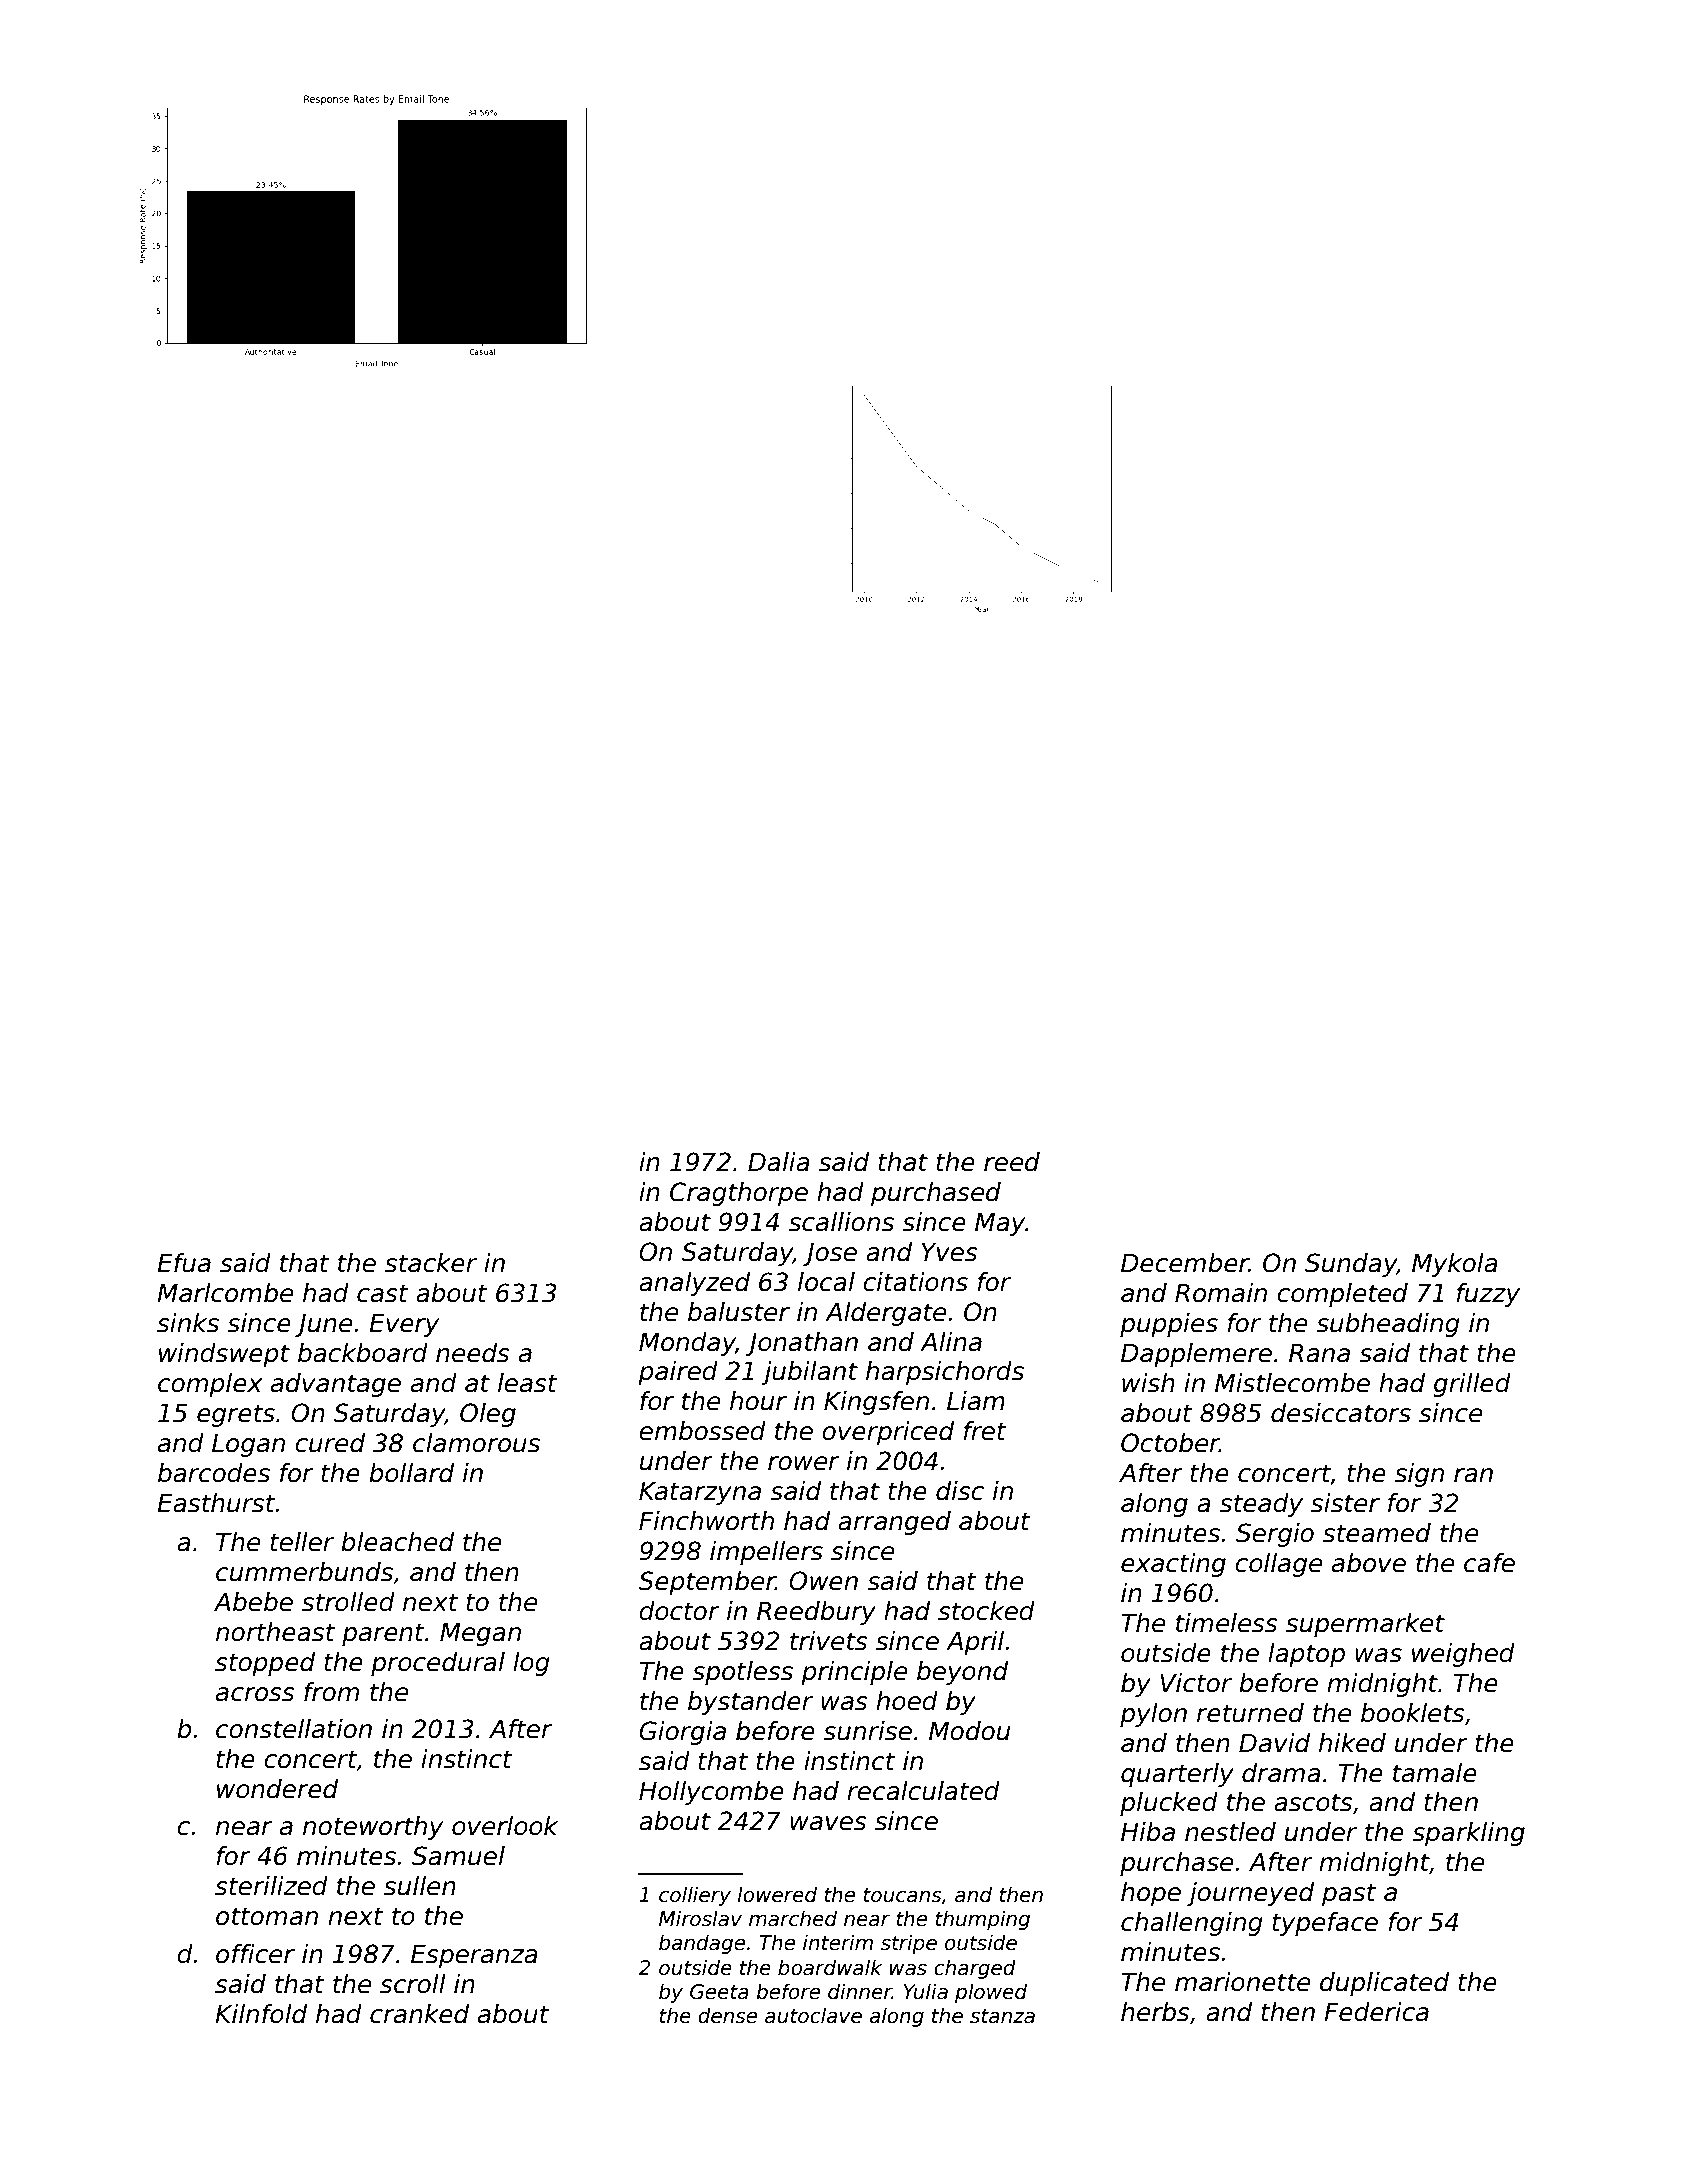 Image resolution: width=1683 pixels, height=2178 pixels. Describe the element at coordinates (1472, 1385) in the document. I see `grilled` at that location.
